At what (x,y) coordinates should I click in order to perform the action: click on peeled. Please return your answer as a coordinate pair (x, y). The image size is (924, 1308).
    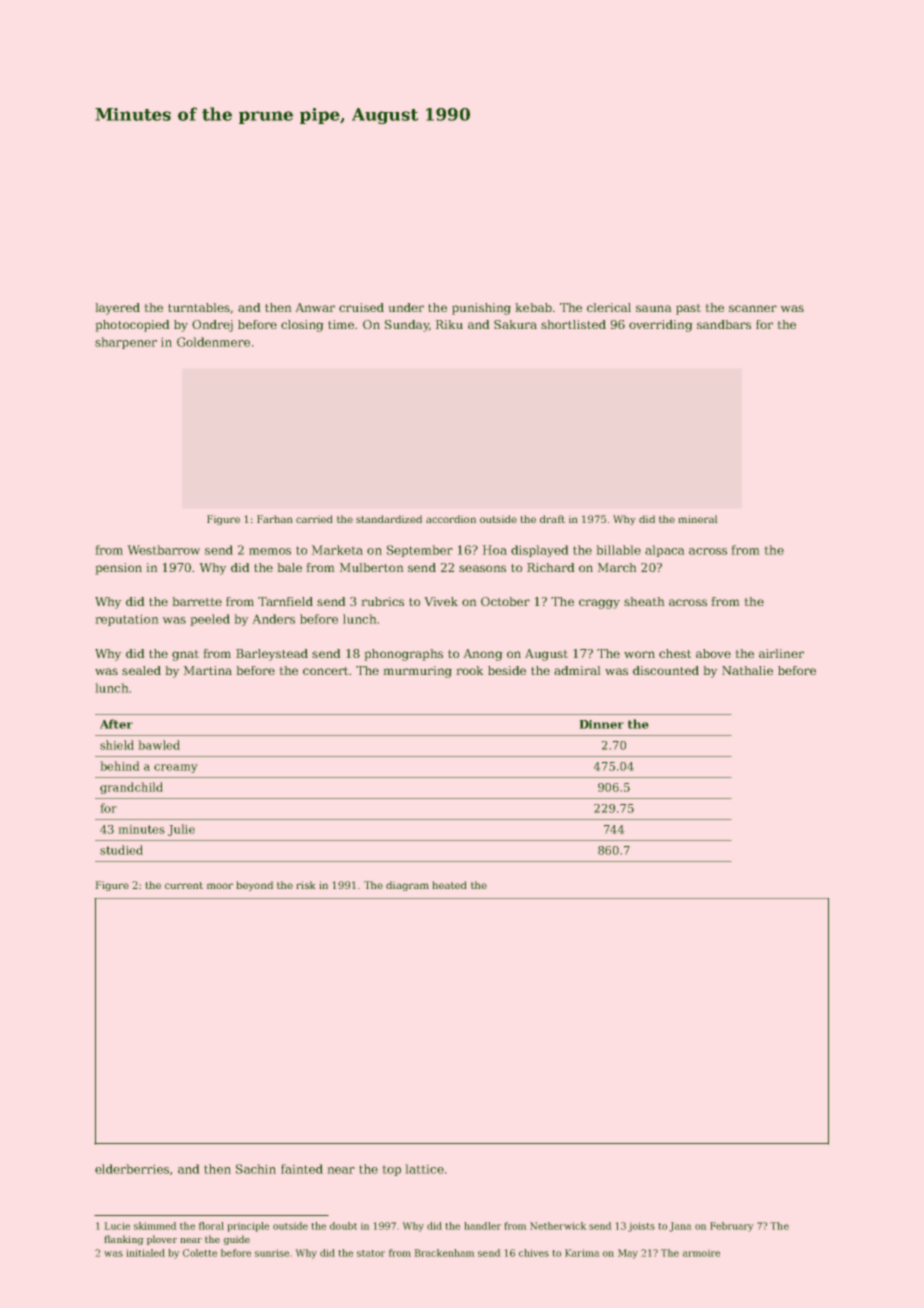
    Looking at the image, I should click on (210, 620).
